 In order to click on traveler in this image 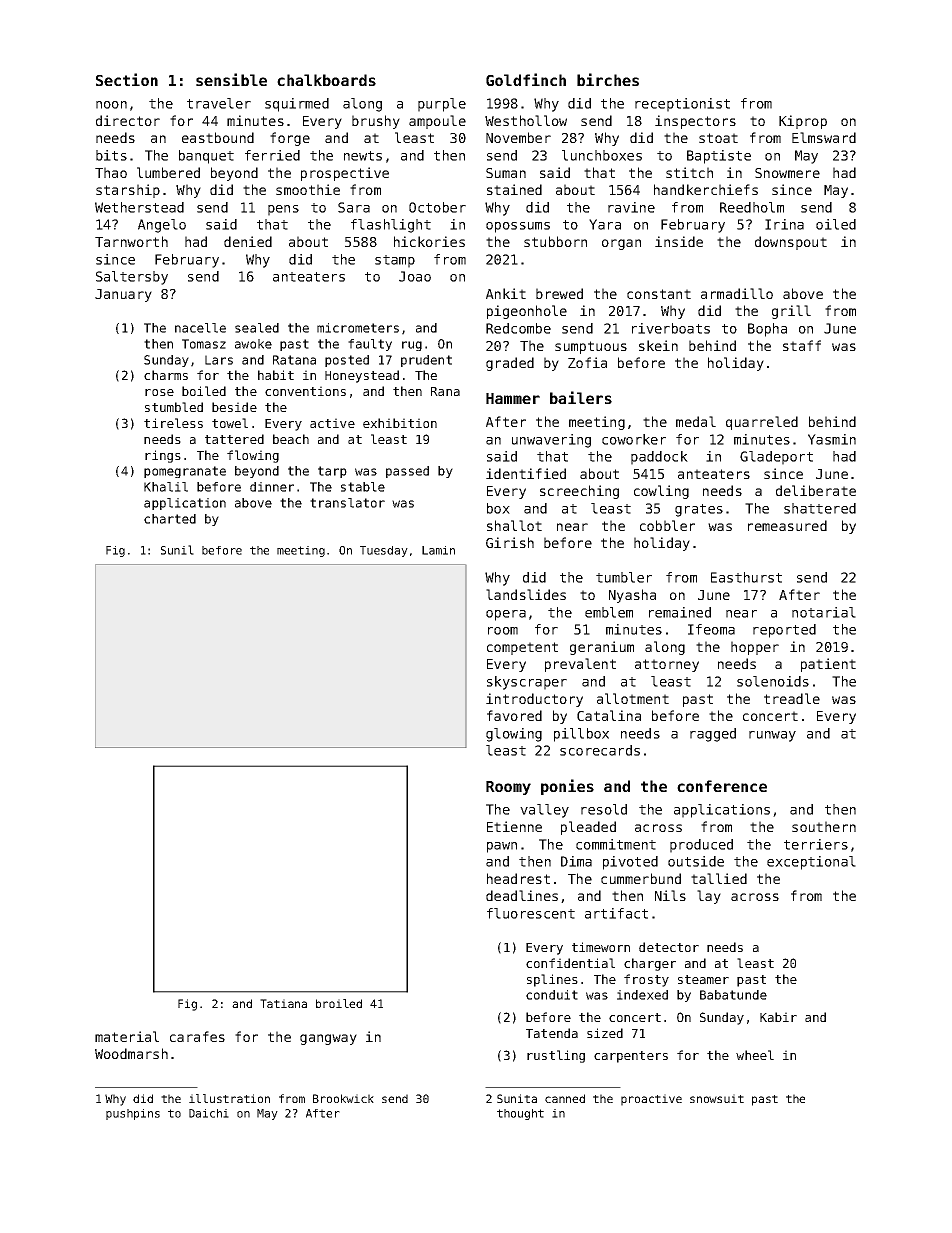, I will do `click(219, 103)`.
